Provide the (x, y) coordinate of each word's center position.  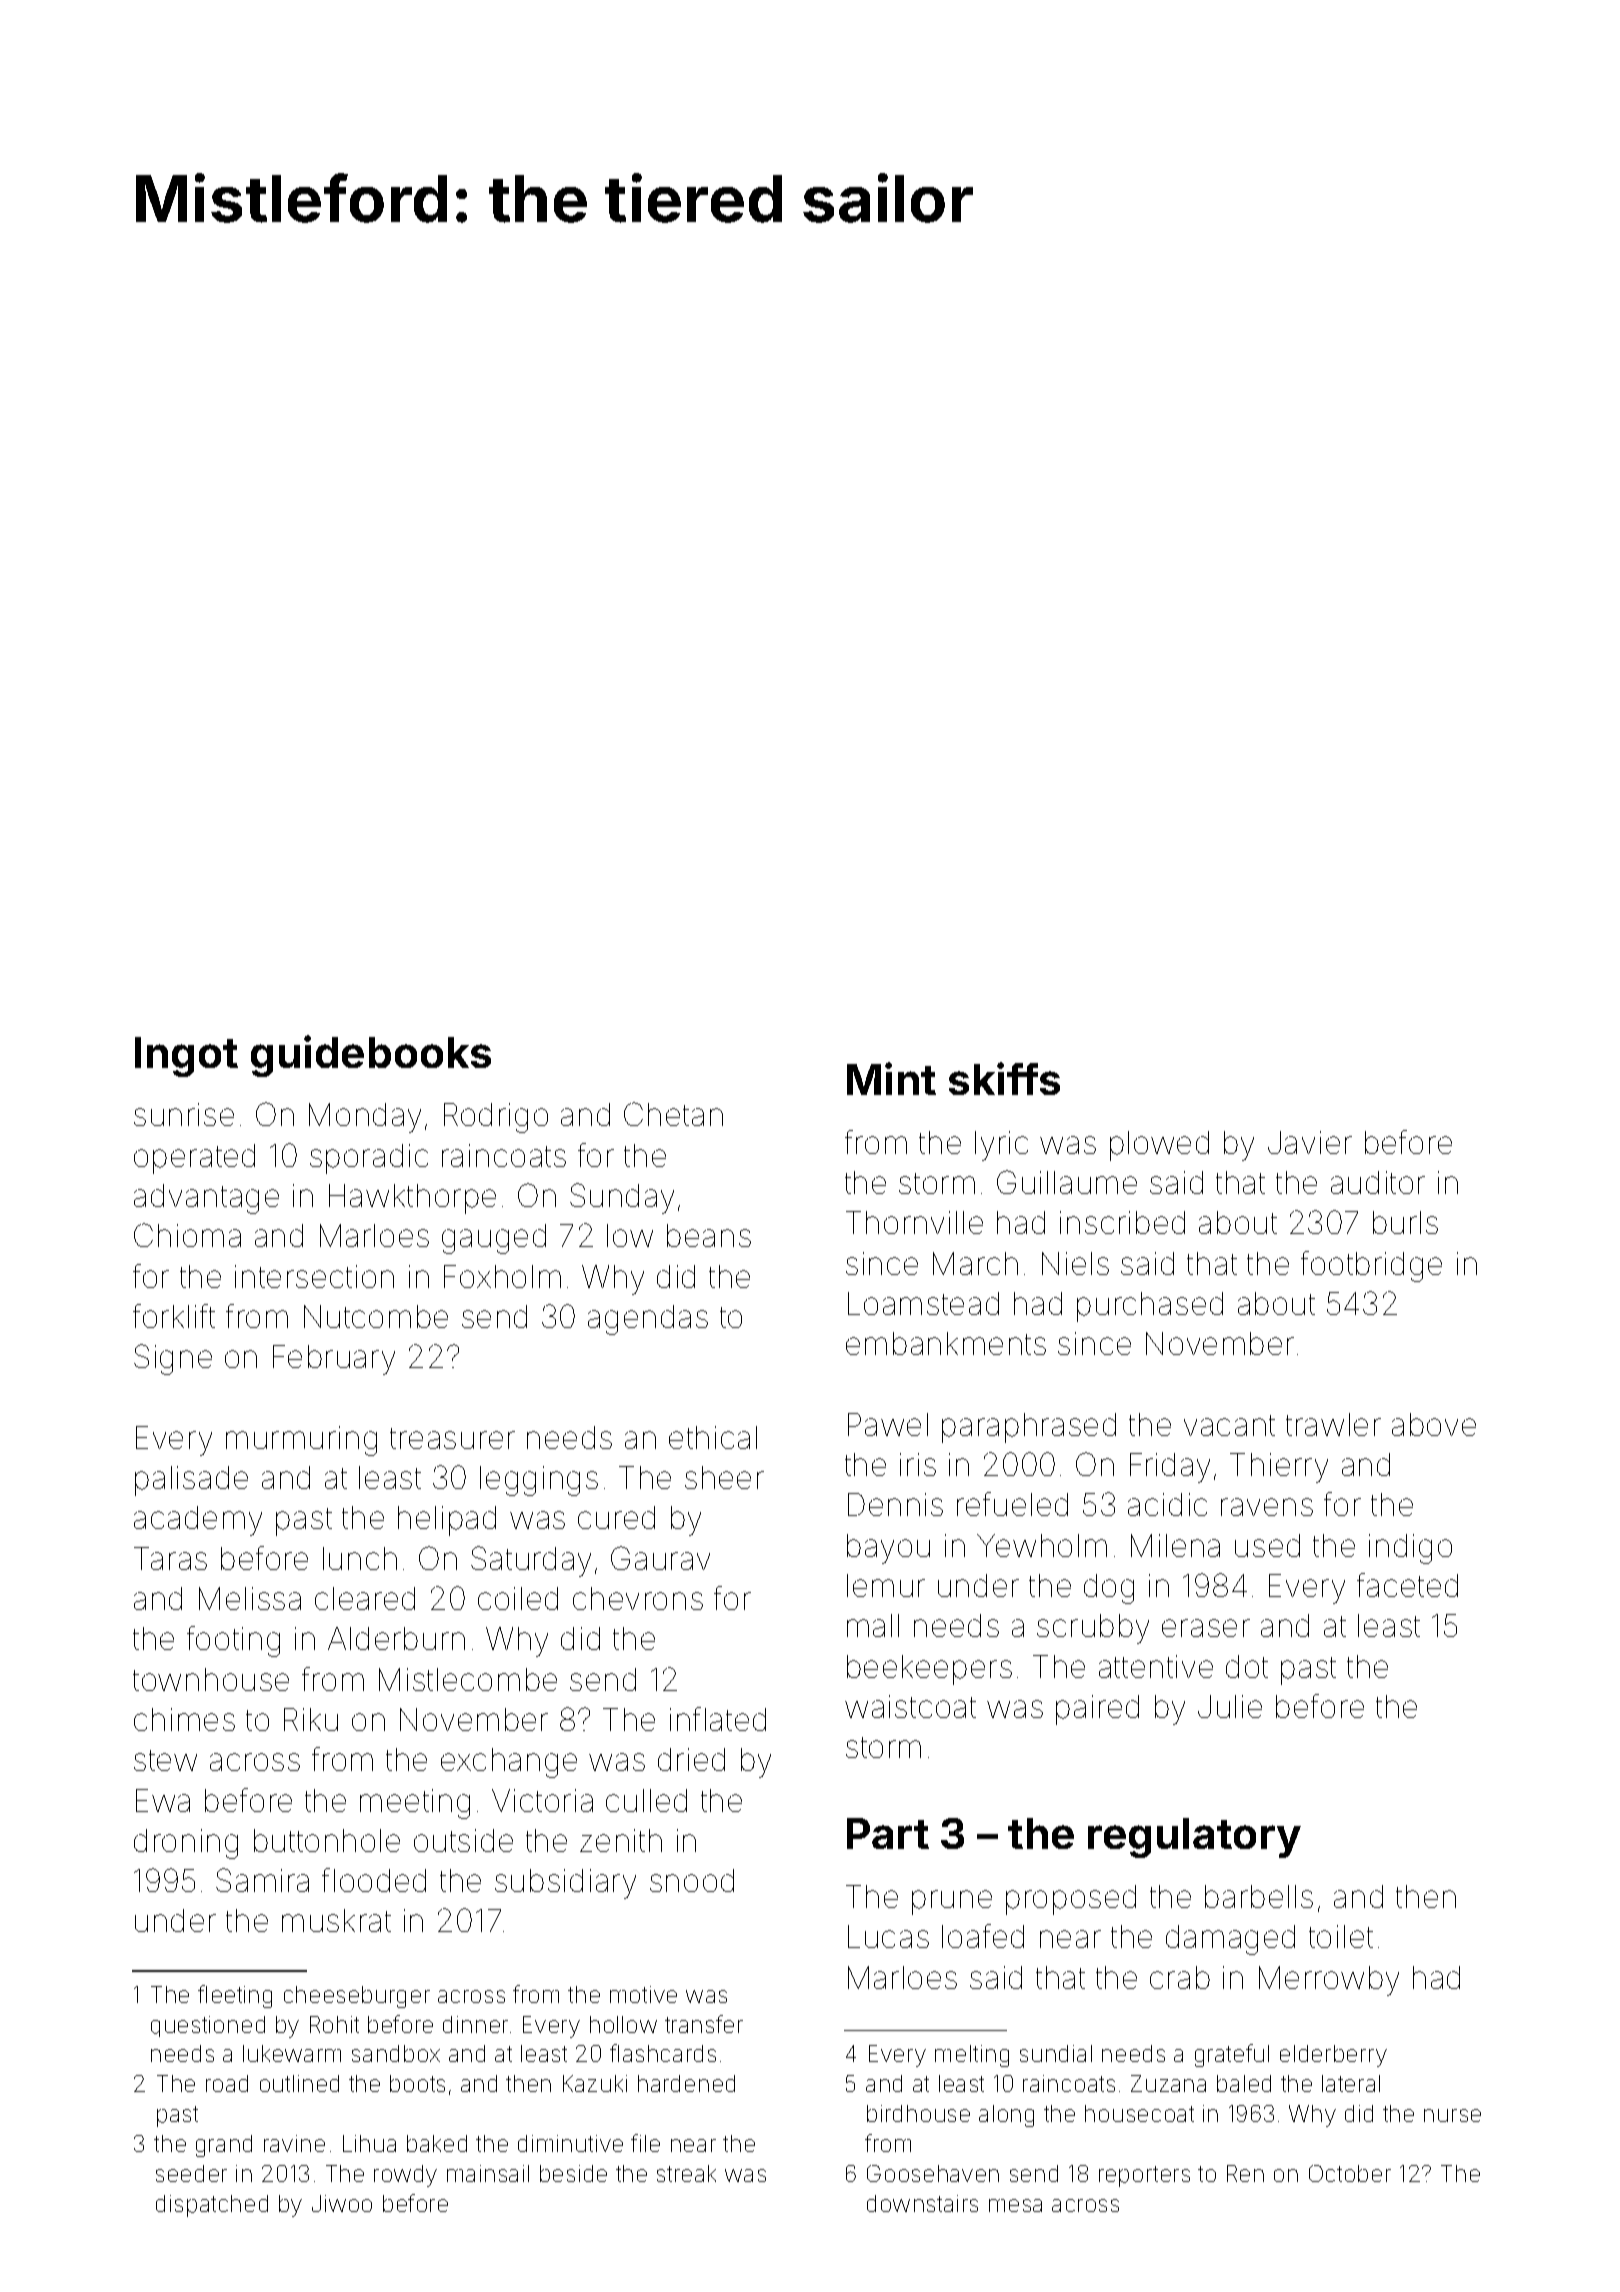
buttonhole (327, 1840)
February (334, 1360)
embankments (946, 1343)
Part (888, 1833)
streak (686, 2173)
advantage (206, 1199)
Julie (1230, 1706)
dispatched (212, 2206)
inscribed (1122, 1222)
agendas (648, 1320)
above (1434, 1424)
